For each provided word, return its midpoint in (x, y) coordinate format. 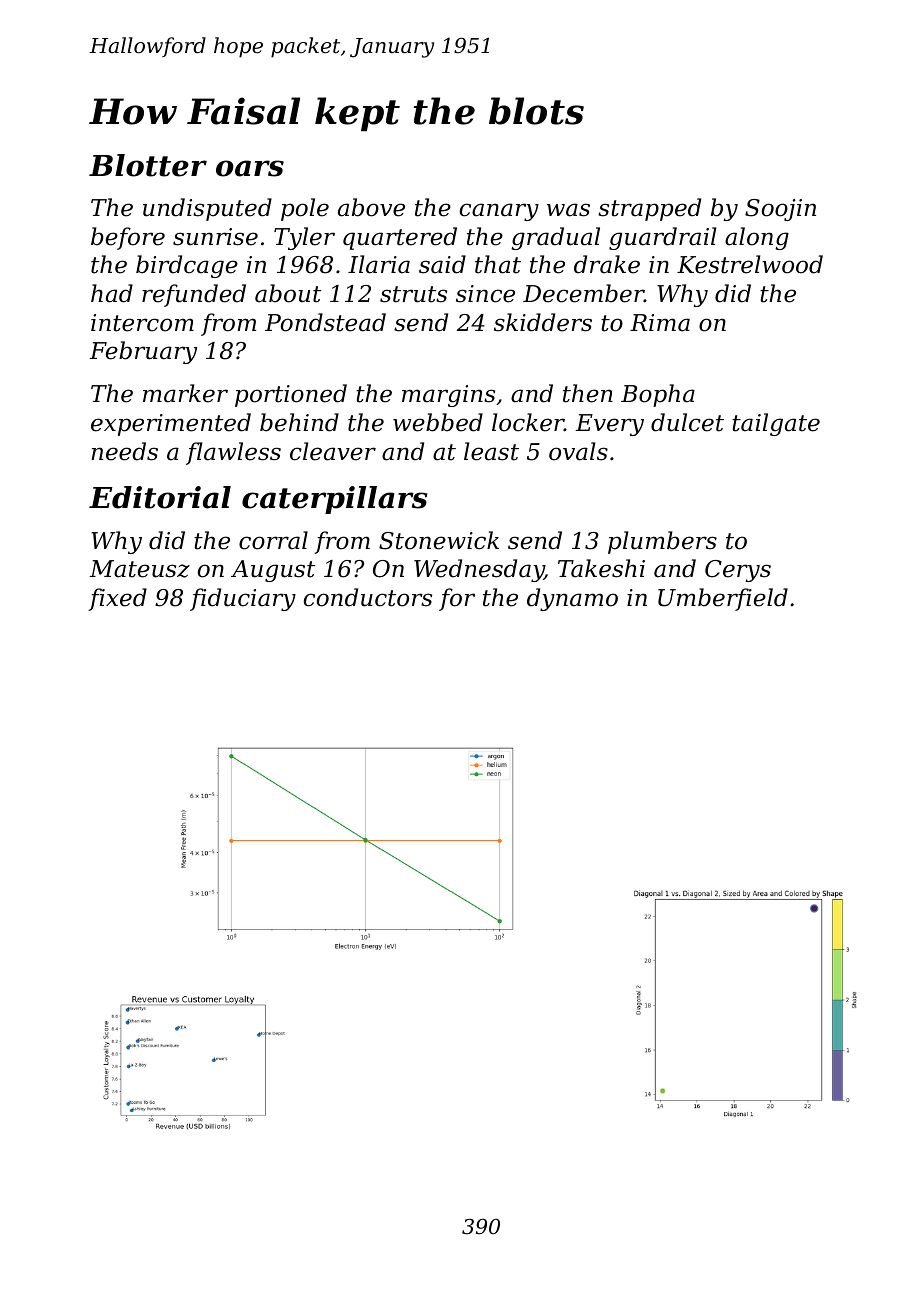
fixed (117, 599)
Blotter (148, 165)
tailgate (776, 424)
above (371, 207)
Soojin (780, 210)
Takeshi (601, 568)
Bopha (658, 395)
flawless (233, 453)
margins (448, 396)
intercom (142, 323)
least (491, 451)
